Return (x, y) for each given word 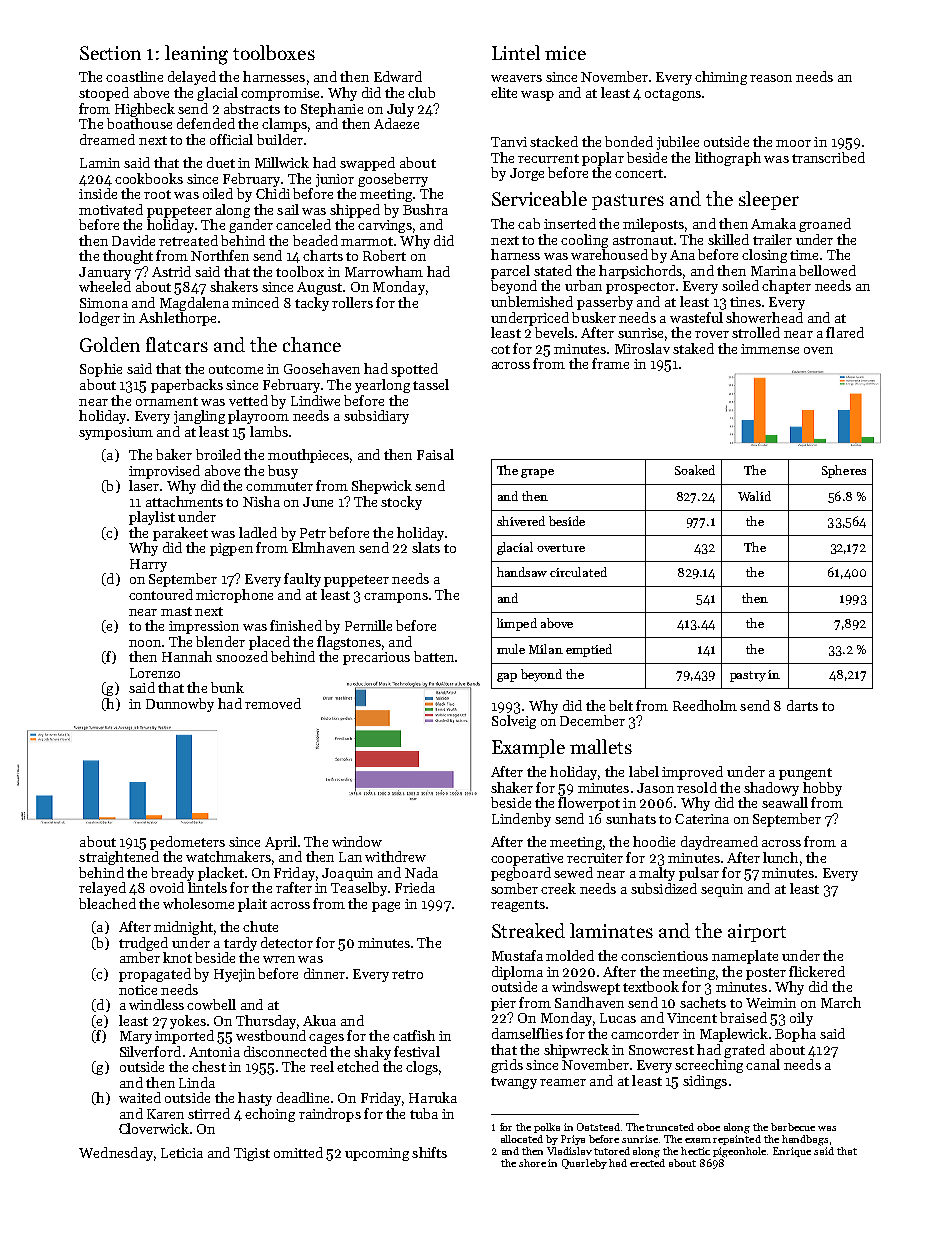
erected (647, 1163)
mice (565, 53)
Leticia (182, 1153)
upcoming (377, 1154)
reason (771, 78)
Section (110, 53)
